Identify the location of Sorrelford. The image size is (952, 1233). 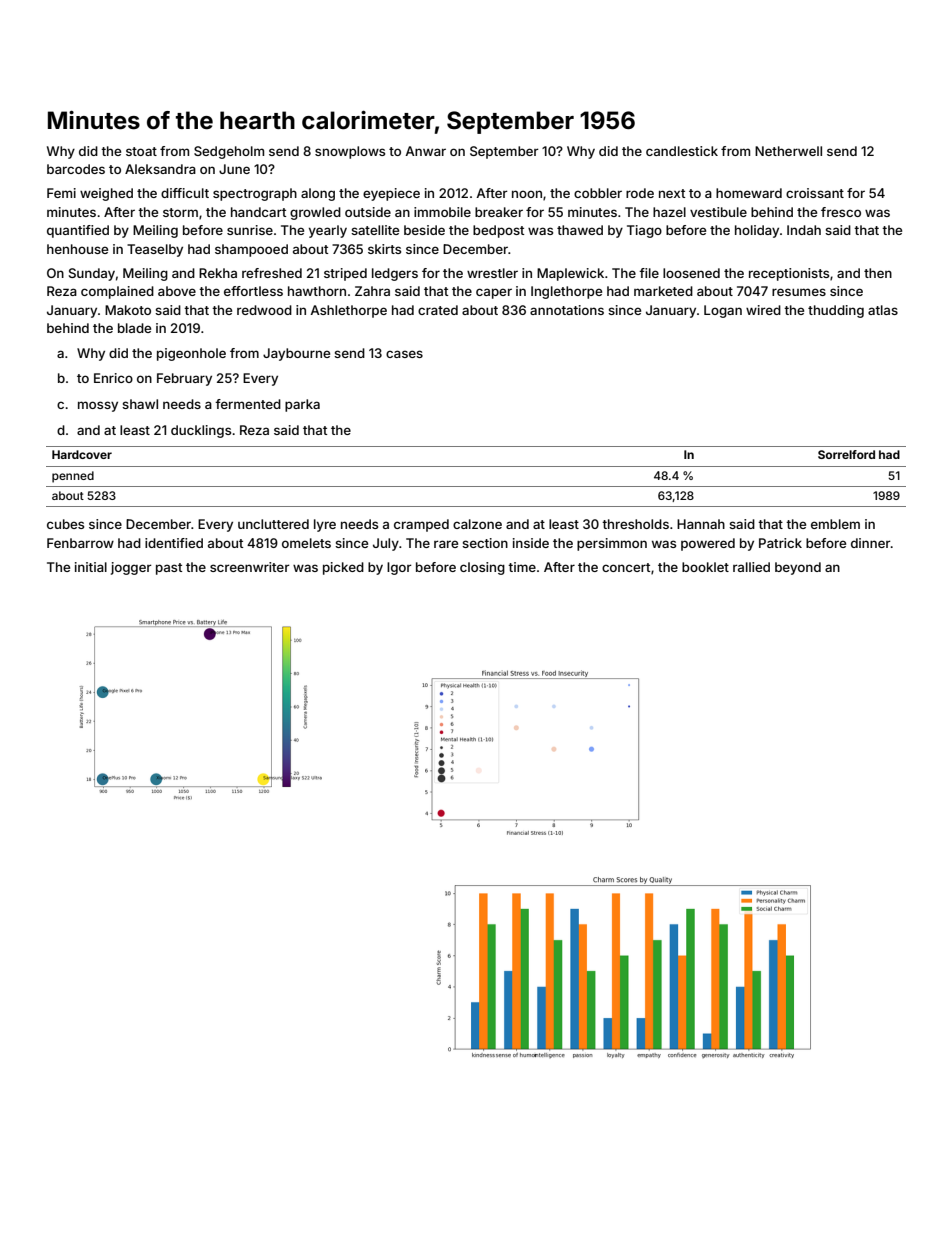
(846, 454).
